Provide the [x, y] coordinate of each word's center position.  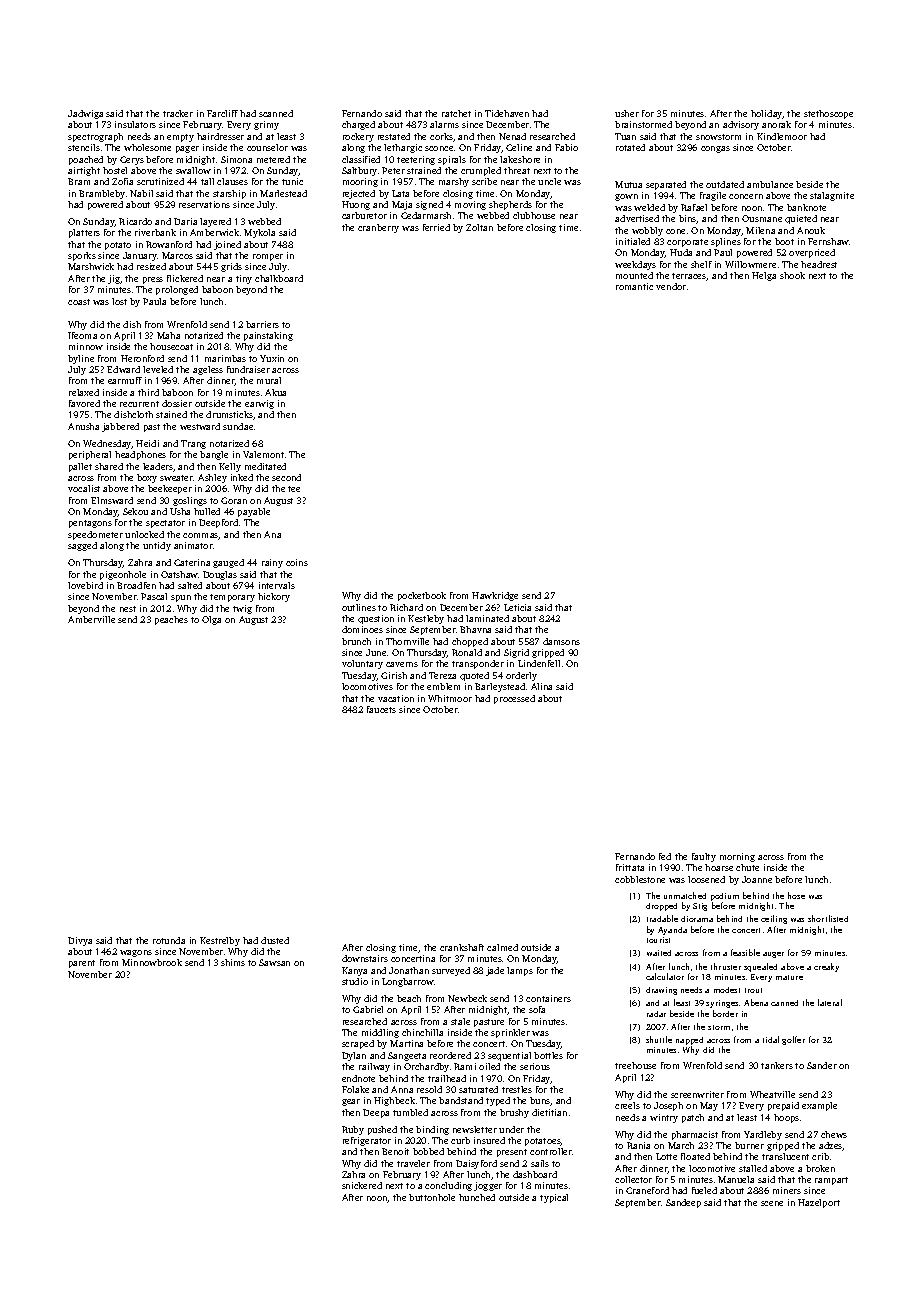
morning [737, 857]
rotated [630, 147]
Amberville [91, 619]
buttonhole [432, 1197]
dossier [177, 403]
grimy [266, 125]
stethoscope [828, 114]
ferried [436, 227]
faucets [381, 709]
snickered [362, 1185]
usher [627, 113]
